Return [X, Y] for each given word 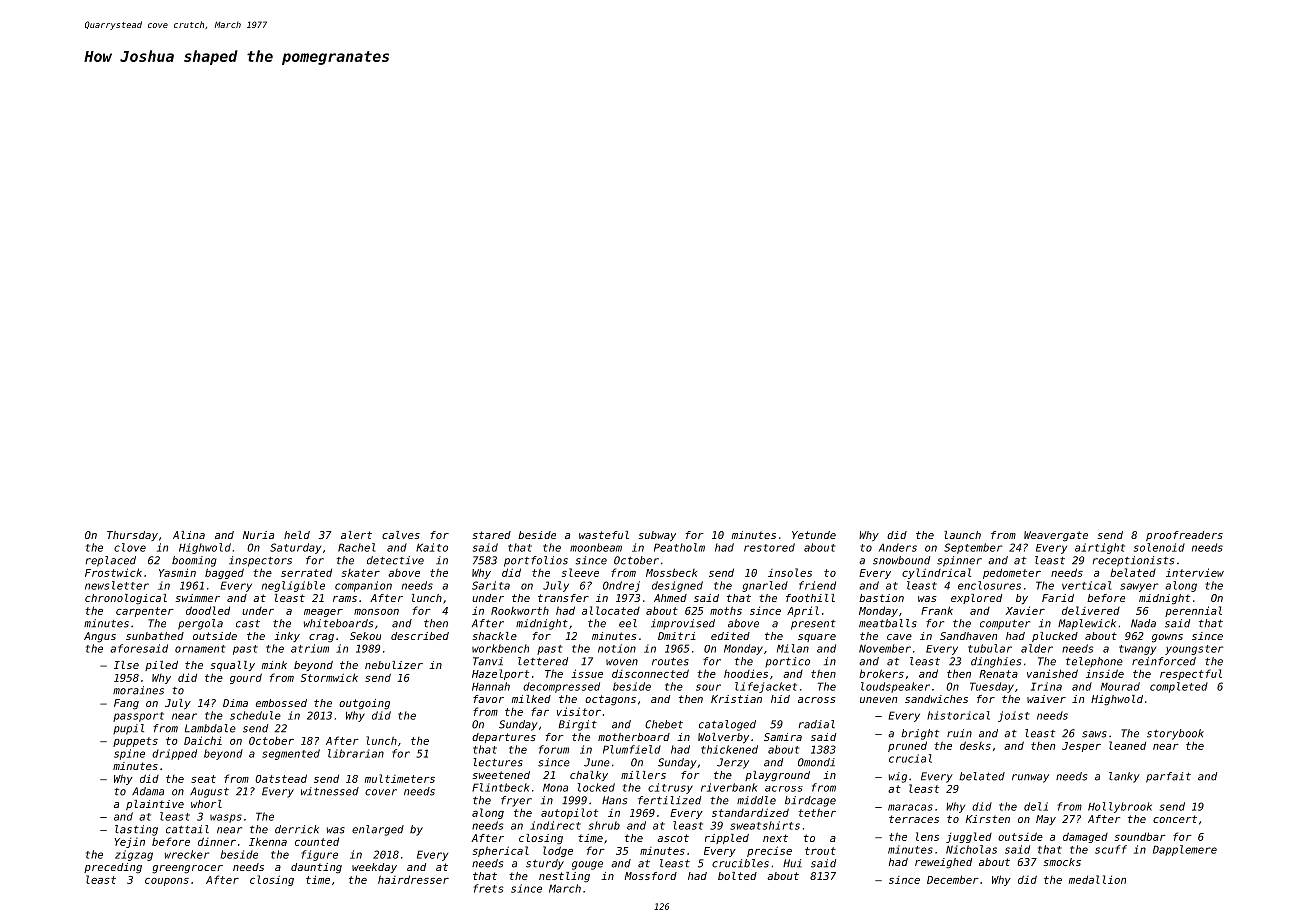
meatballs [888, 623]
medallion [1097, 879]
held [297, 535]
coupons [167, 882]
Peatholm [679, 547]
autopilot [569, 813]
